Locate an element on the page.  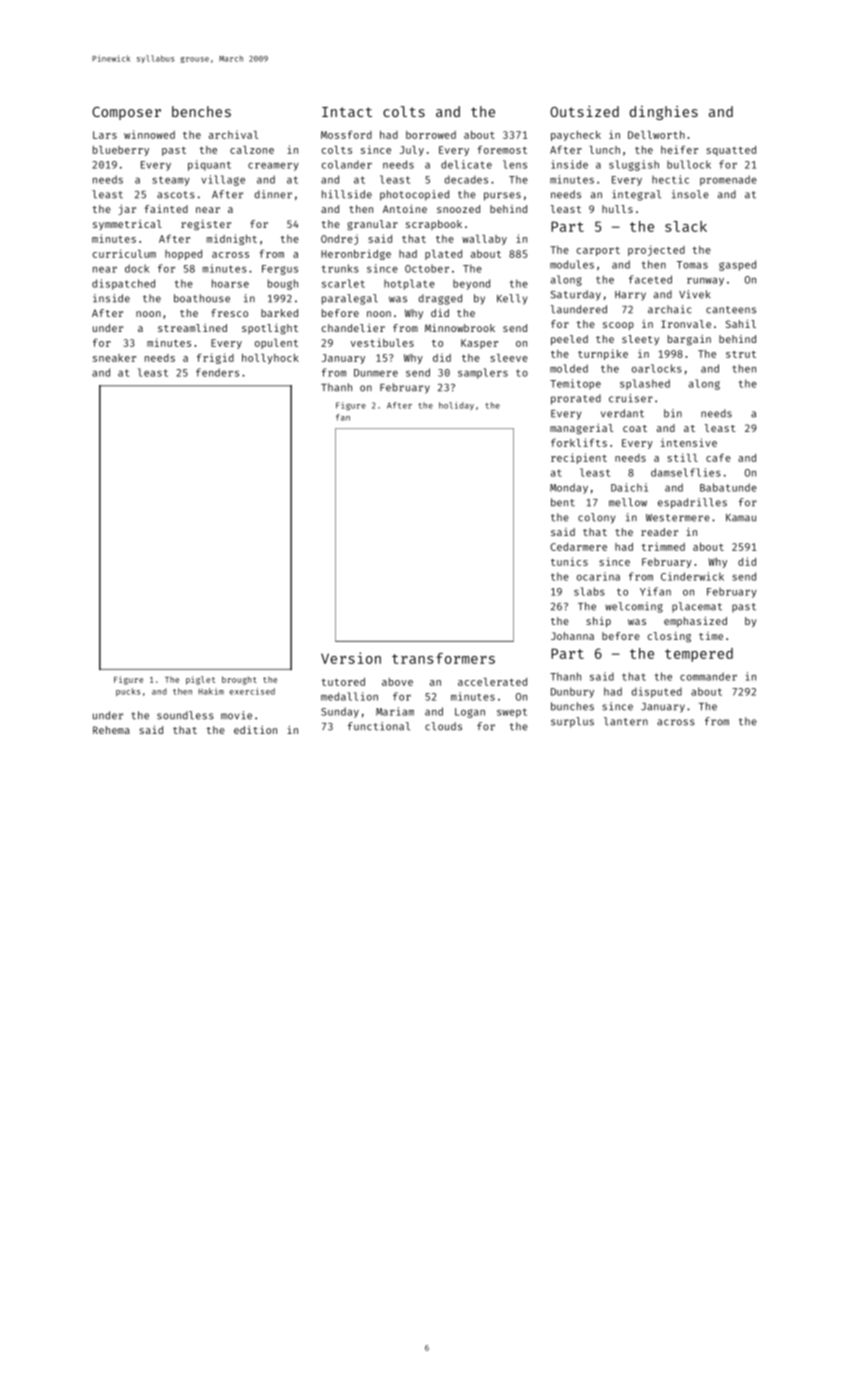
piglet is located at coordinates (200, 680).
